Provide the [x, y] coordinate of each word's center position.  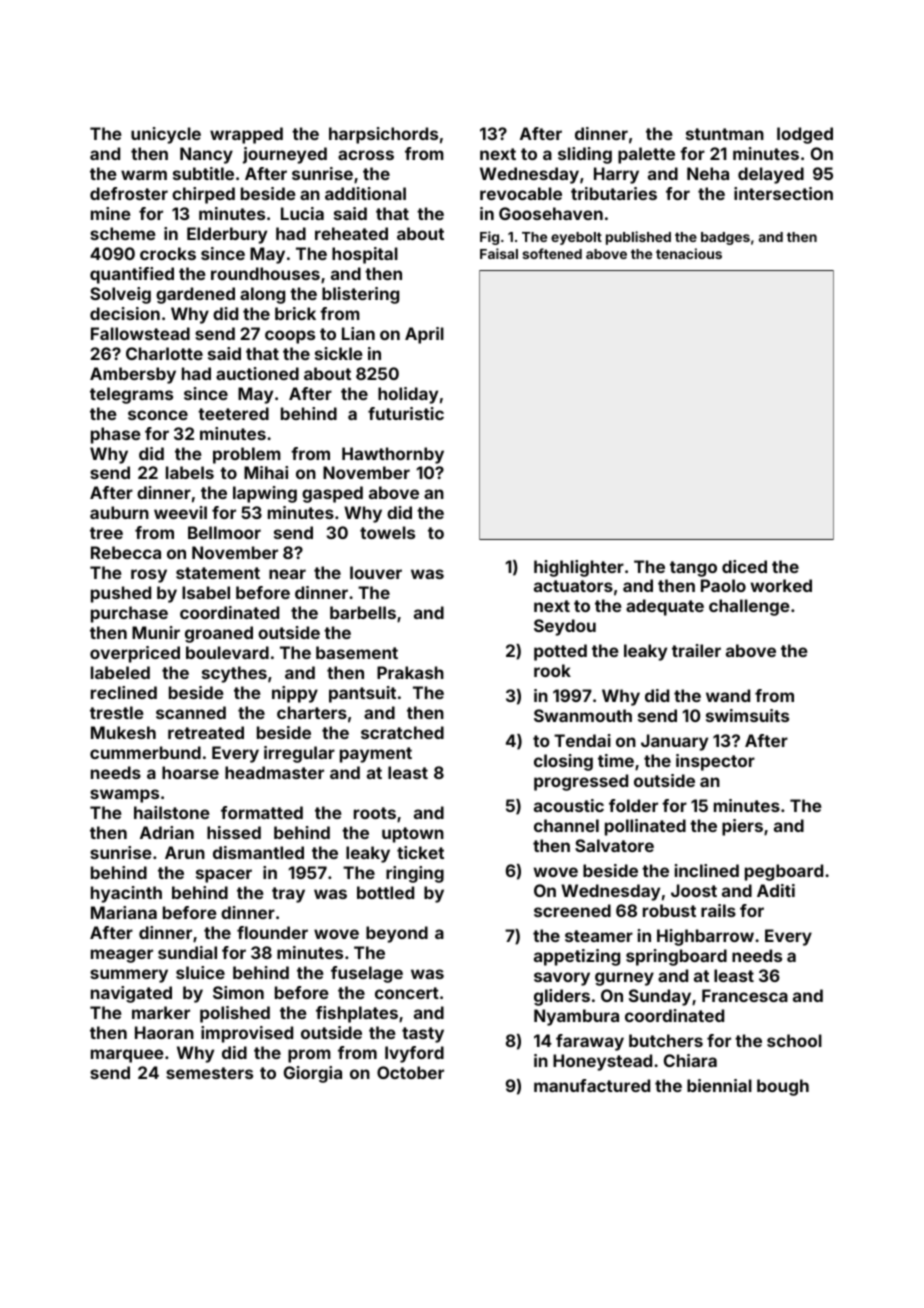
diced [744, 566]
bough [783, 1087]
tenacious [689, 253]
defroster [129, 193]
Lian [358, 333]
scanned [191, 712]
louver [376, 572]
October [410, 1072]
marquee [127, 1056]
